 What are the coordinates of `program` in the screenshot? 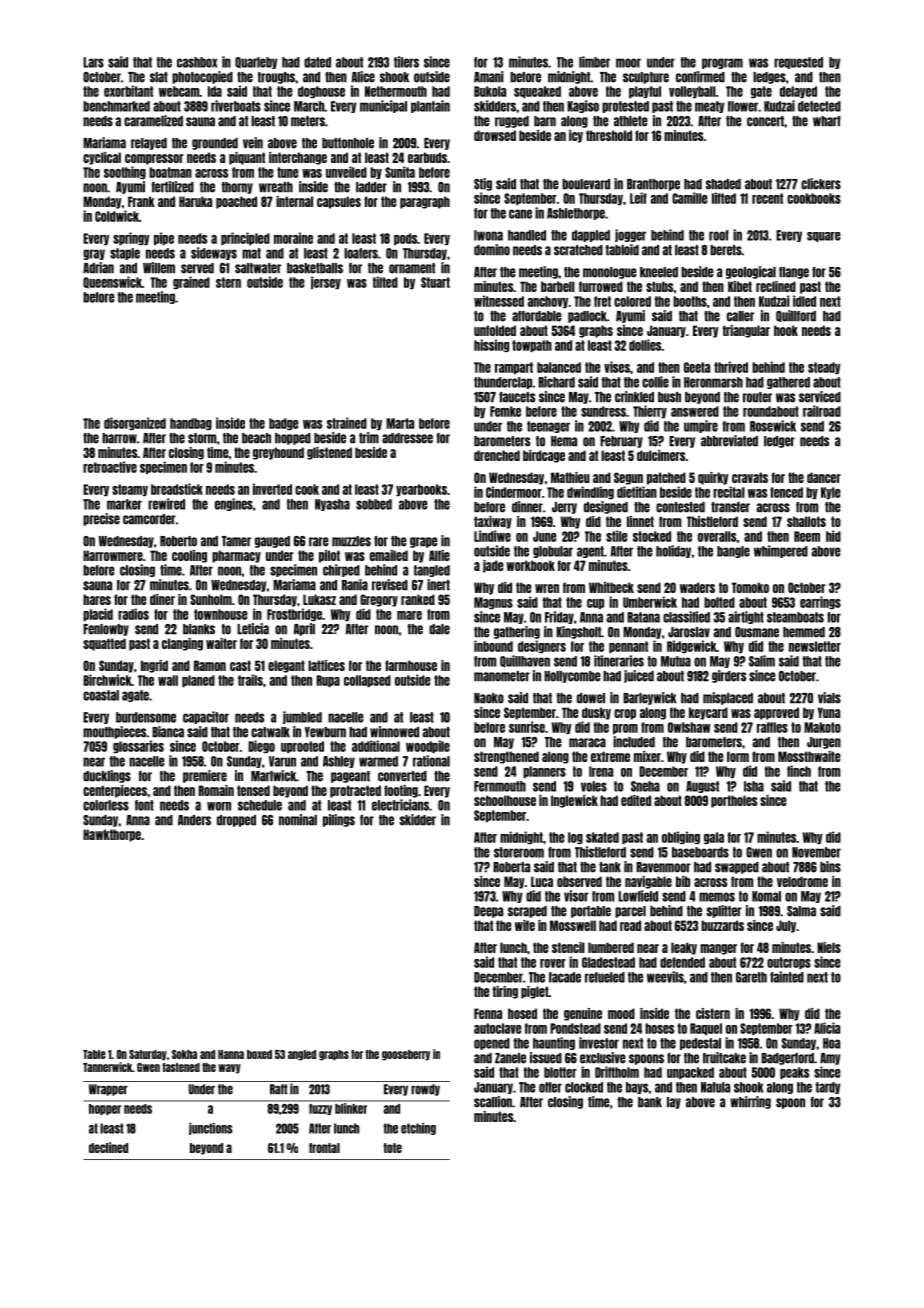 It's located at (722, 63).
